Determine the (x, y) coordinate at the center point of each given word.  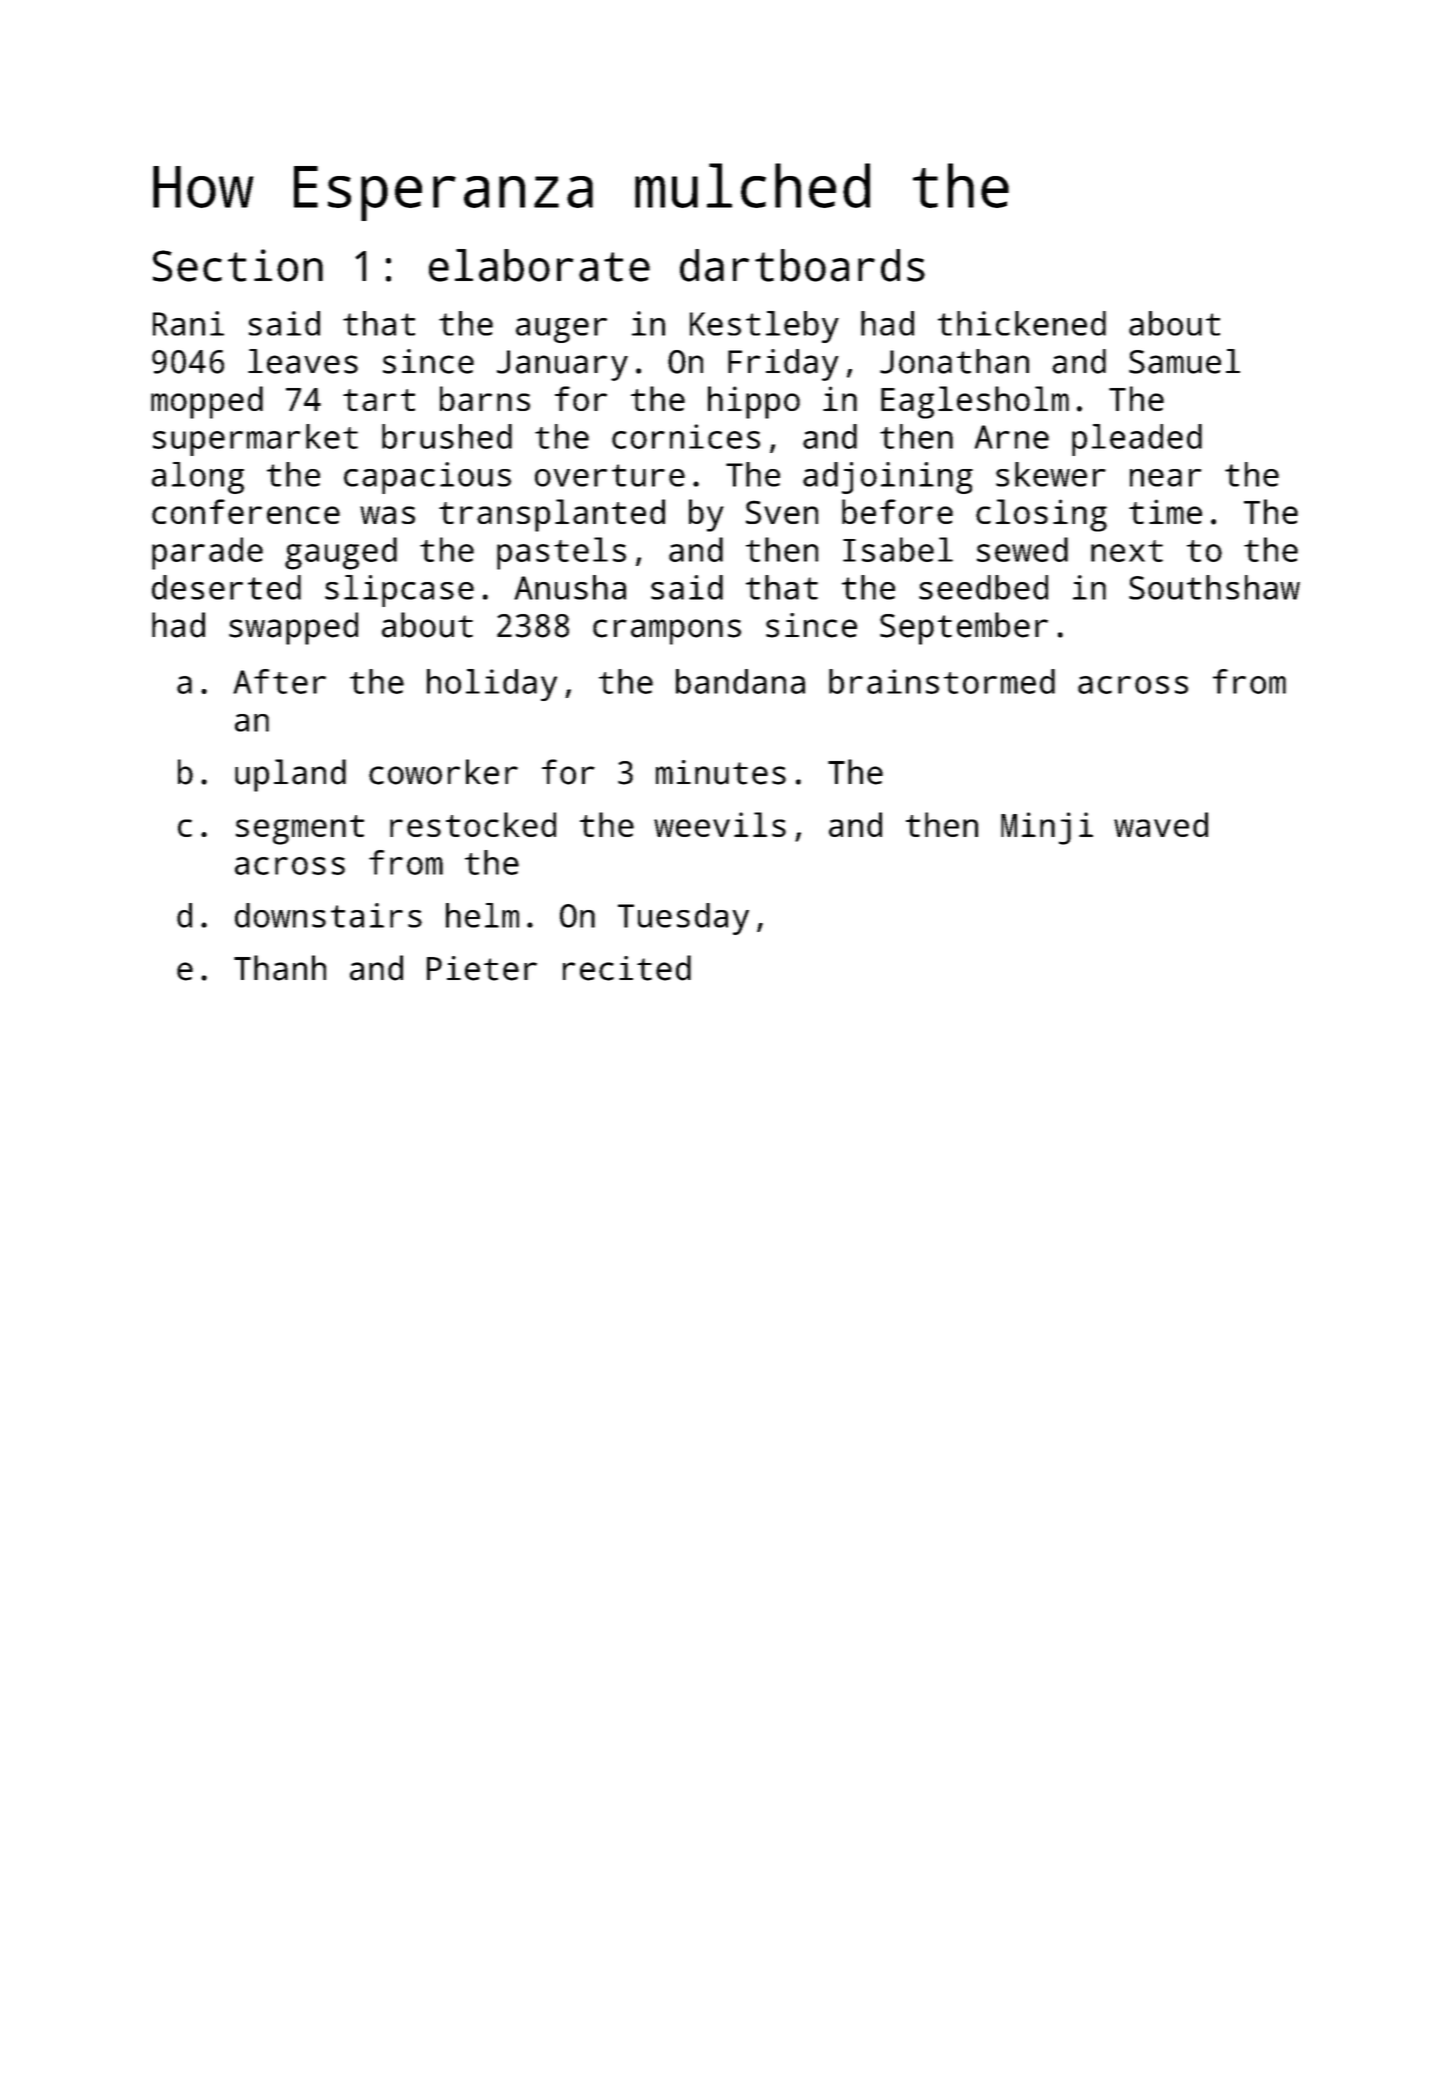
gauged (341, 553)
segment (300, 830)
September (964, 628)
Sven (782, 512)
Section (238, 265)
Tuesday (683, 919)
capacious (427, 478)
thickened (1022, 323)
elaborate (539, 265)
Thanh (280, 968)
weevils (720, 824)
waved (1161, 824)
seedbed (983, 587)
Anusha (570, 587)
